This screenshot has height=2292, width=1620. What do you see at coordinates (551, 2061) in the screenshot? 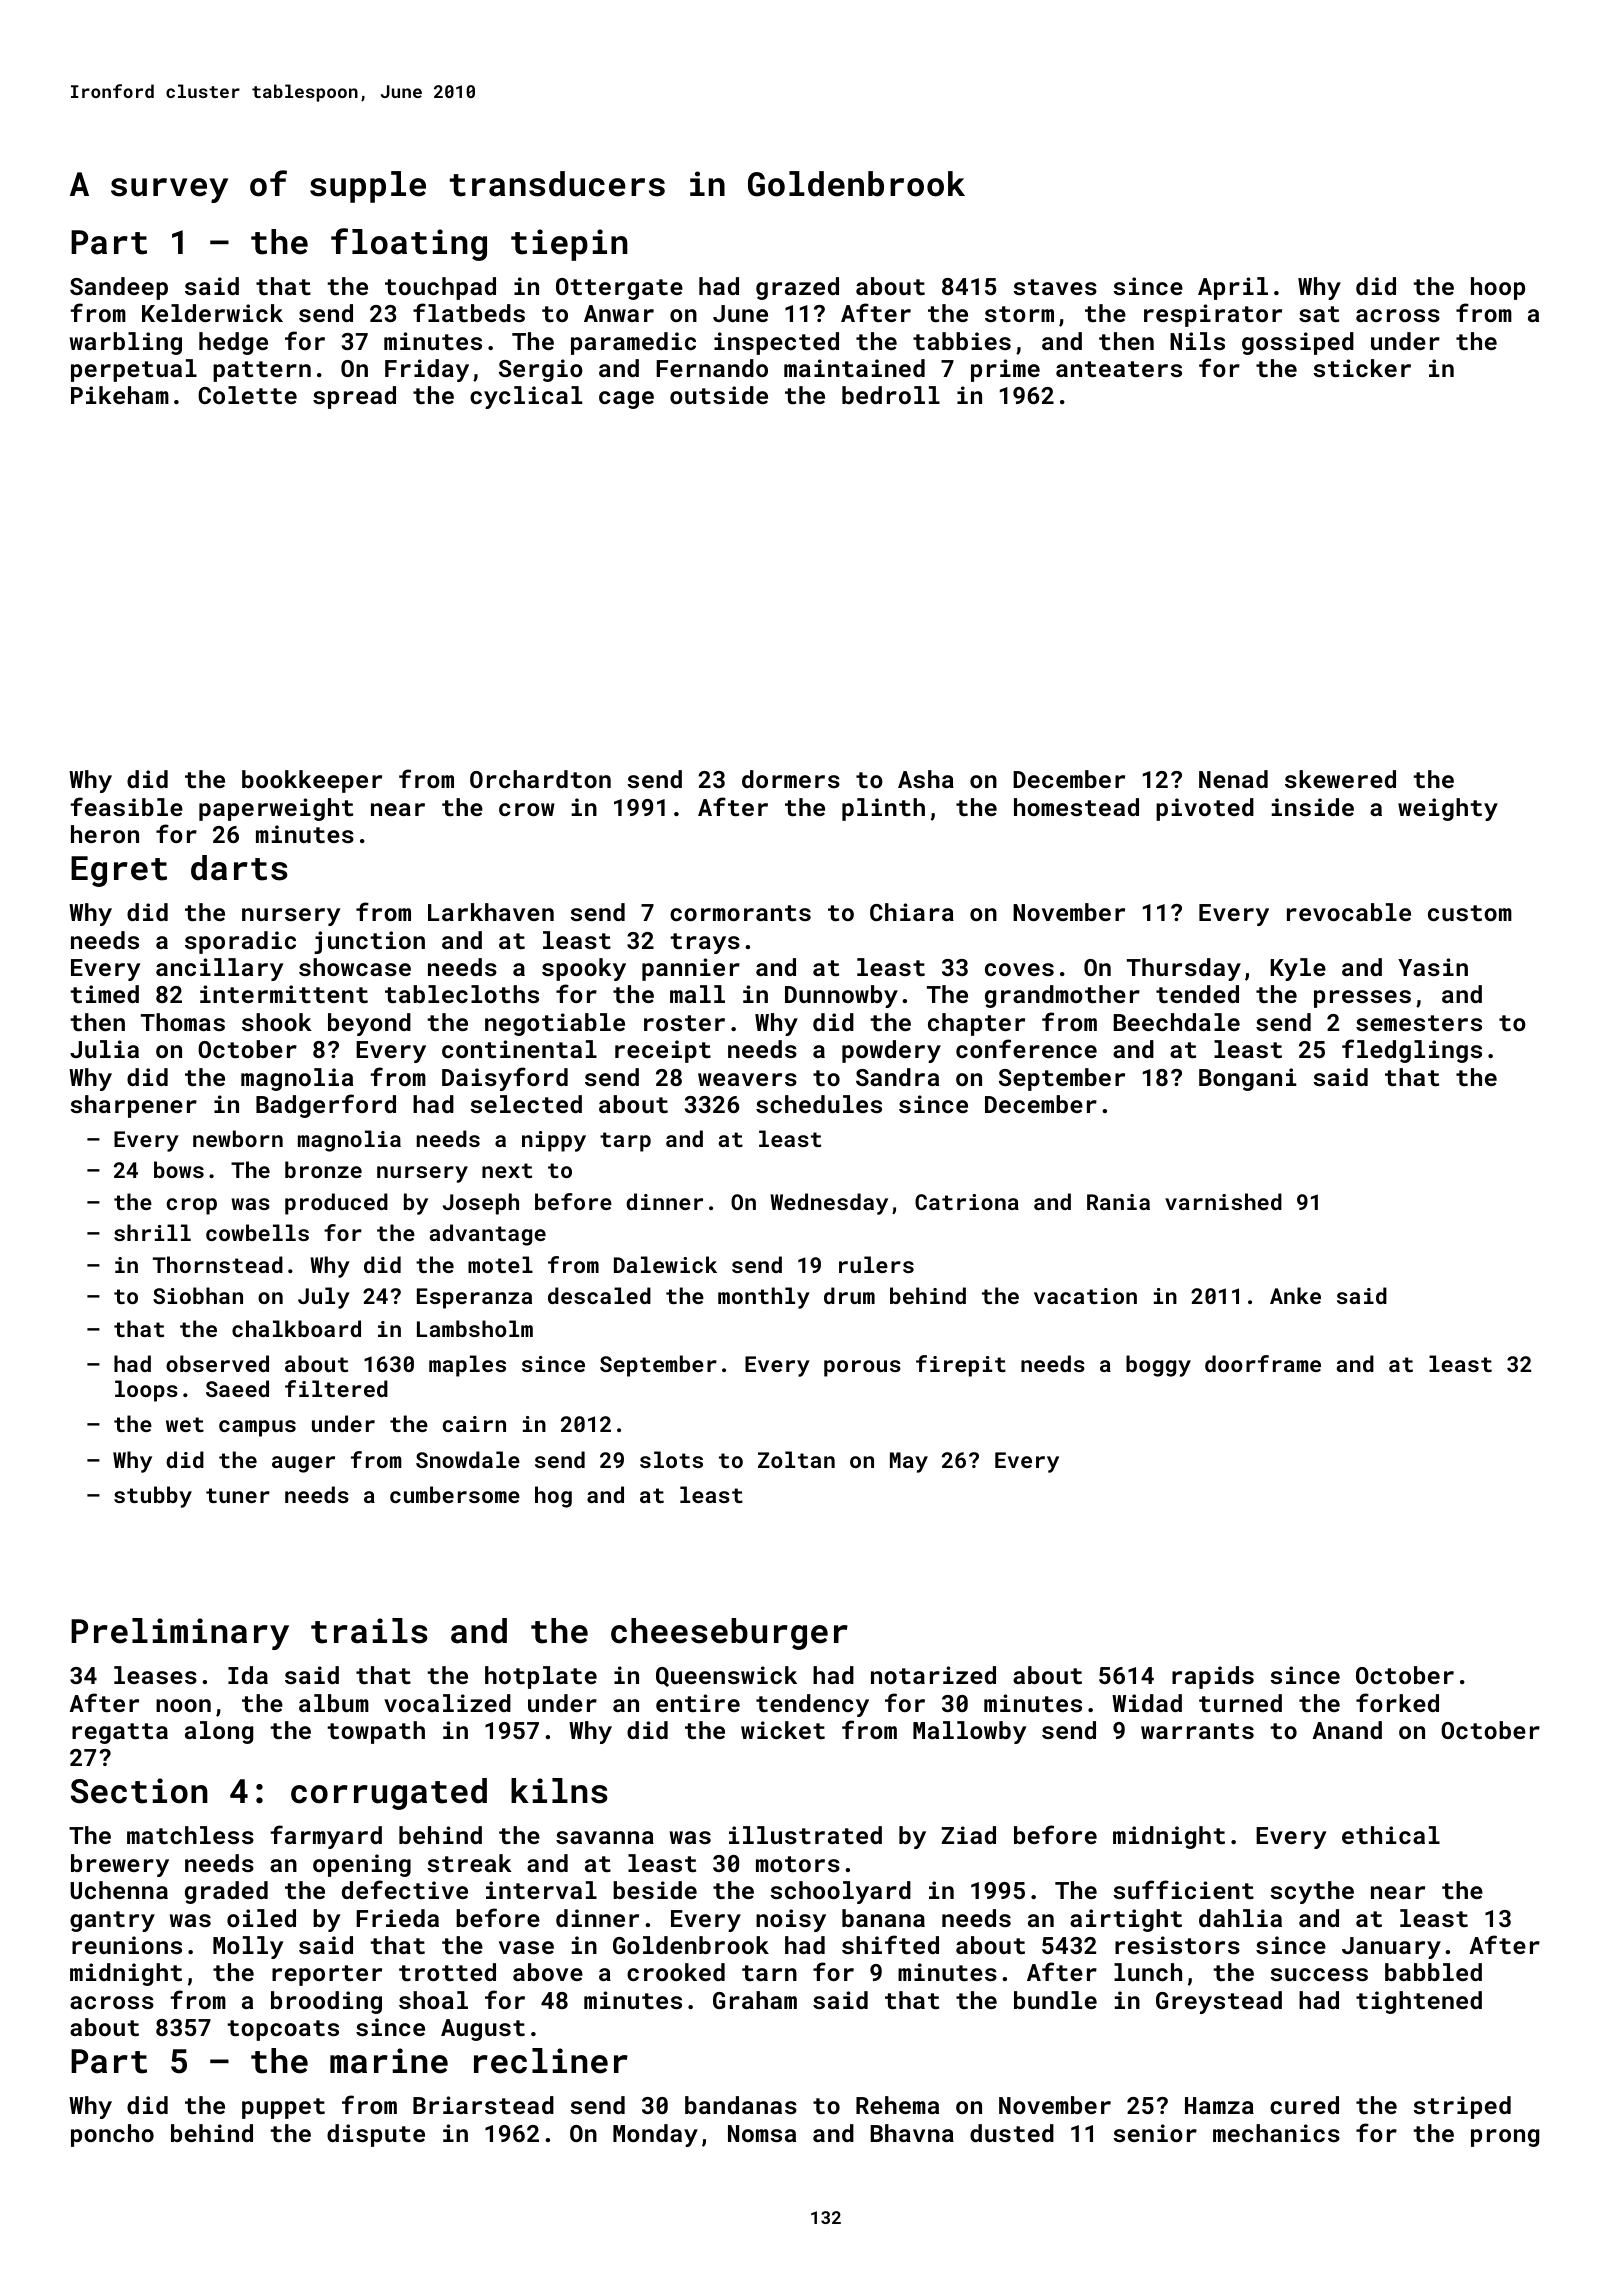
I see `recliner` at bounding box center [551, 2061].
